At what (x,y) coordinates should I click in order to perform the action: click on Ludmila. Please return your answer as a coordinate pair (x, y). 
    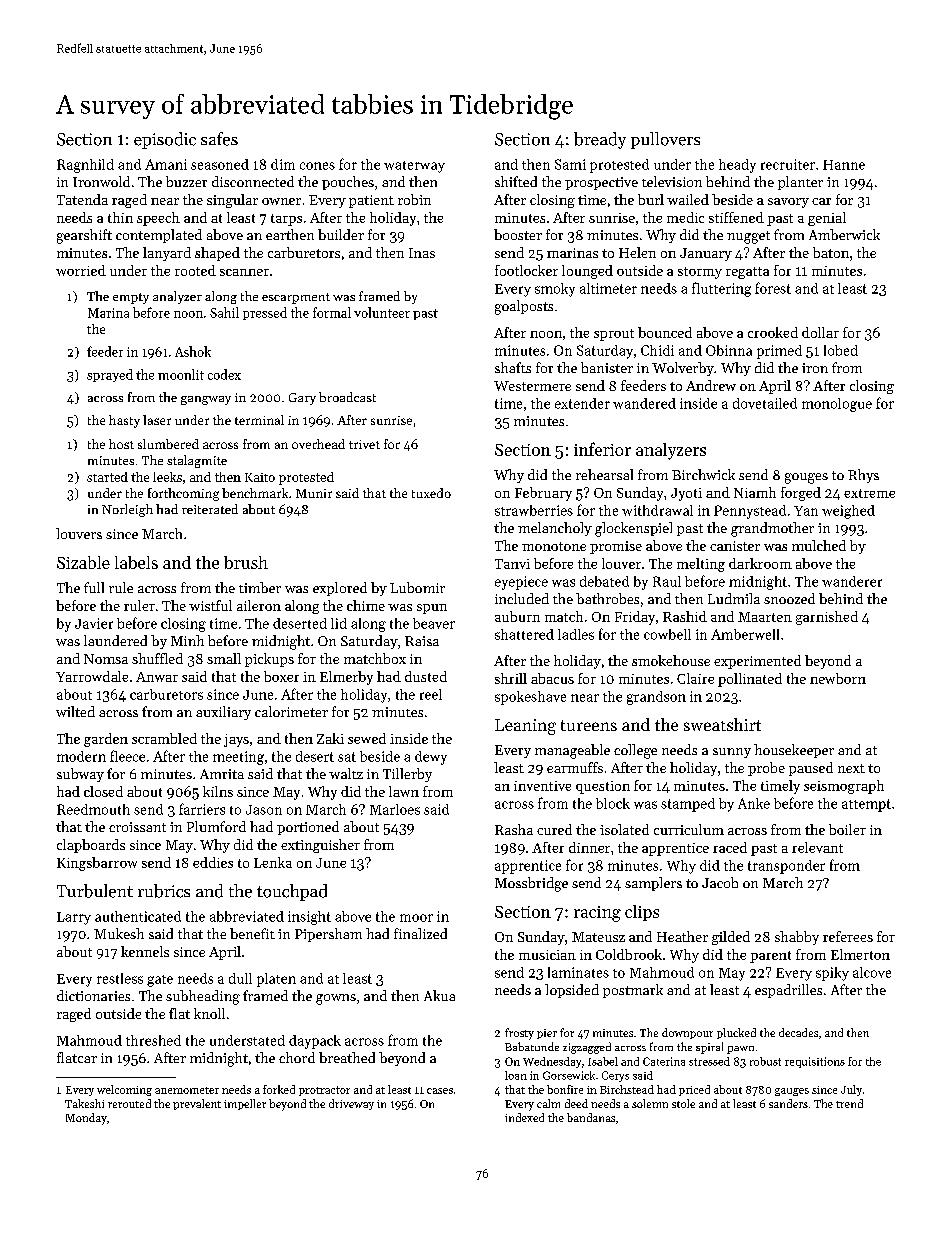
    Looking at the image, I should click on (734, 598).
